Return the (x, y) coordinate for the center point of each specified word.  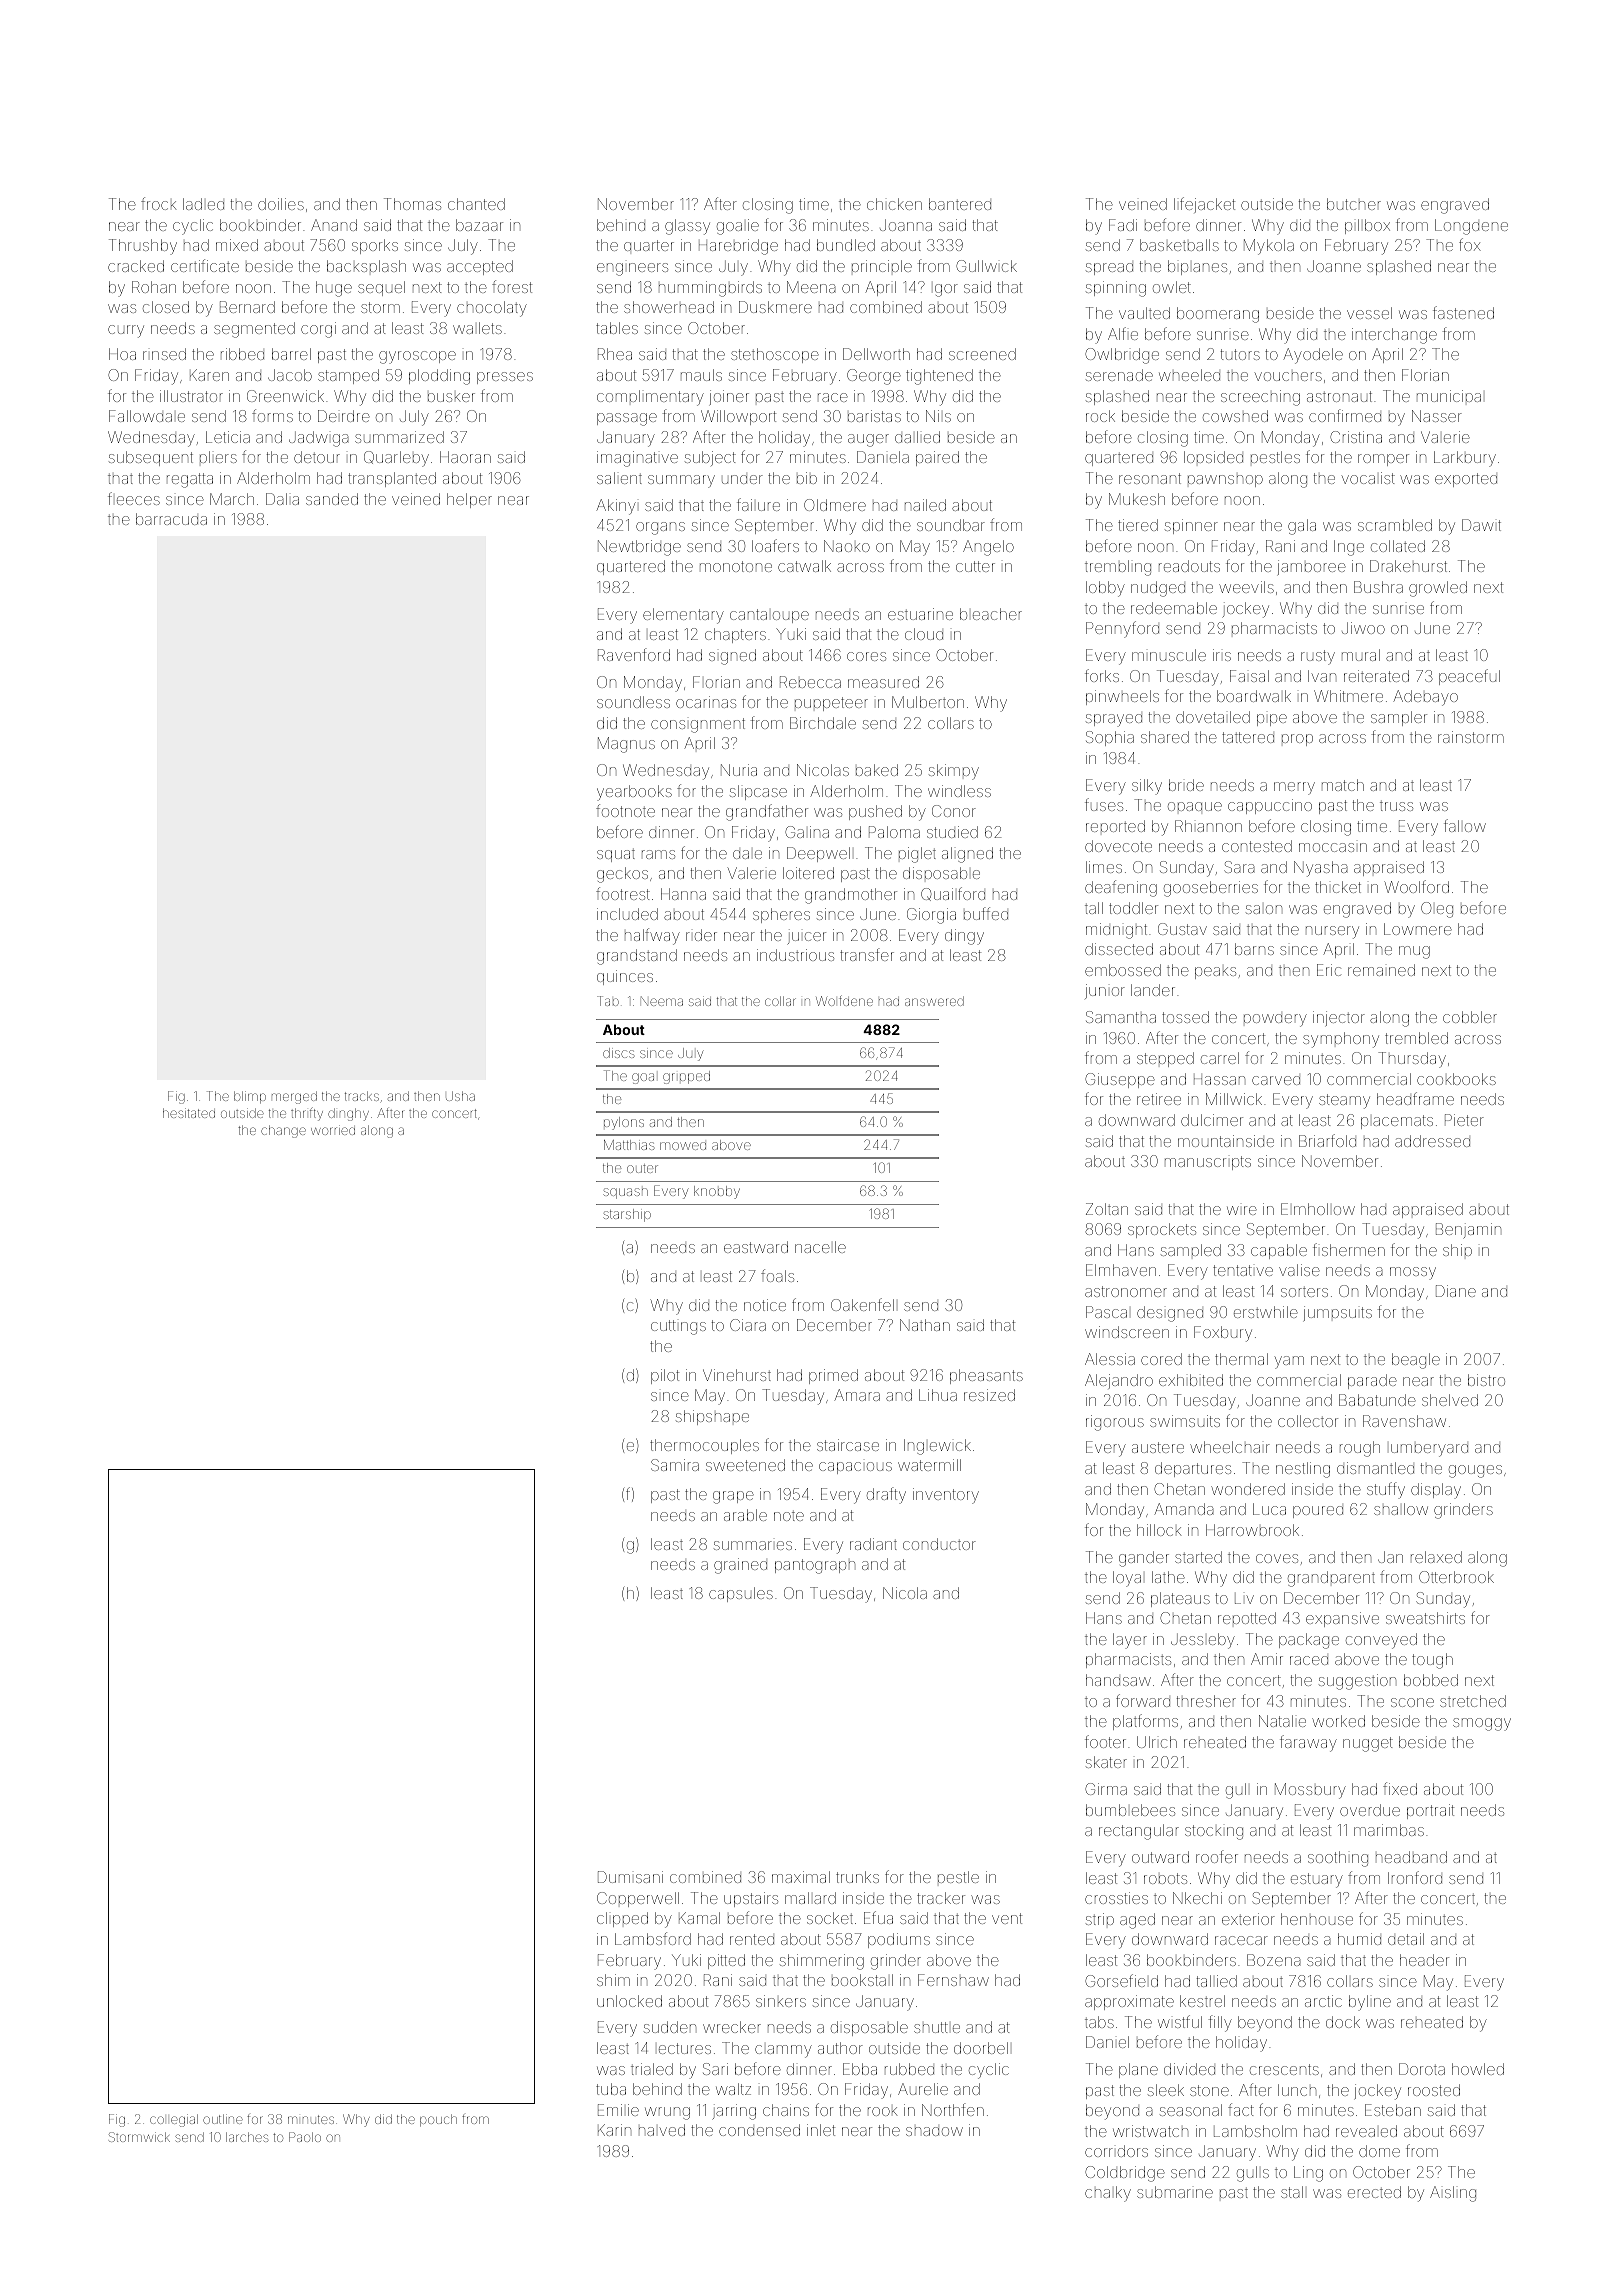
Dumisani (630, 1877)
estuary (1317, 1880)
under (742, 479)
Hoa (122, 354)
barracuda (171, 519)
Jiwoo (1363, 628)
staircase (848, 1445)
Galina (807, 832)
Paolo (305, 2137)
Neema (662, 1001)
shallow (1401, 1509)
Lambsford (653, 1938)
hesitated (189, 1113)
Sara (1239, 867)
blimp (250, 1097)
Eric (1329, 970)
